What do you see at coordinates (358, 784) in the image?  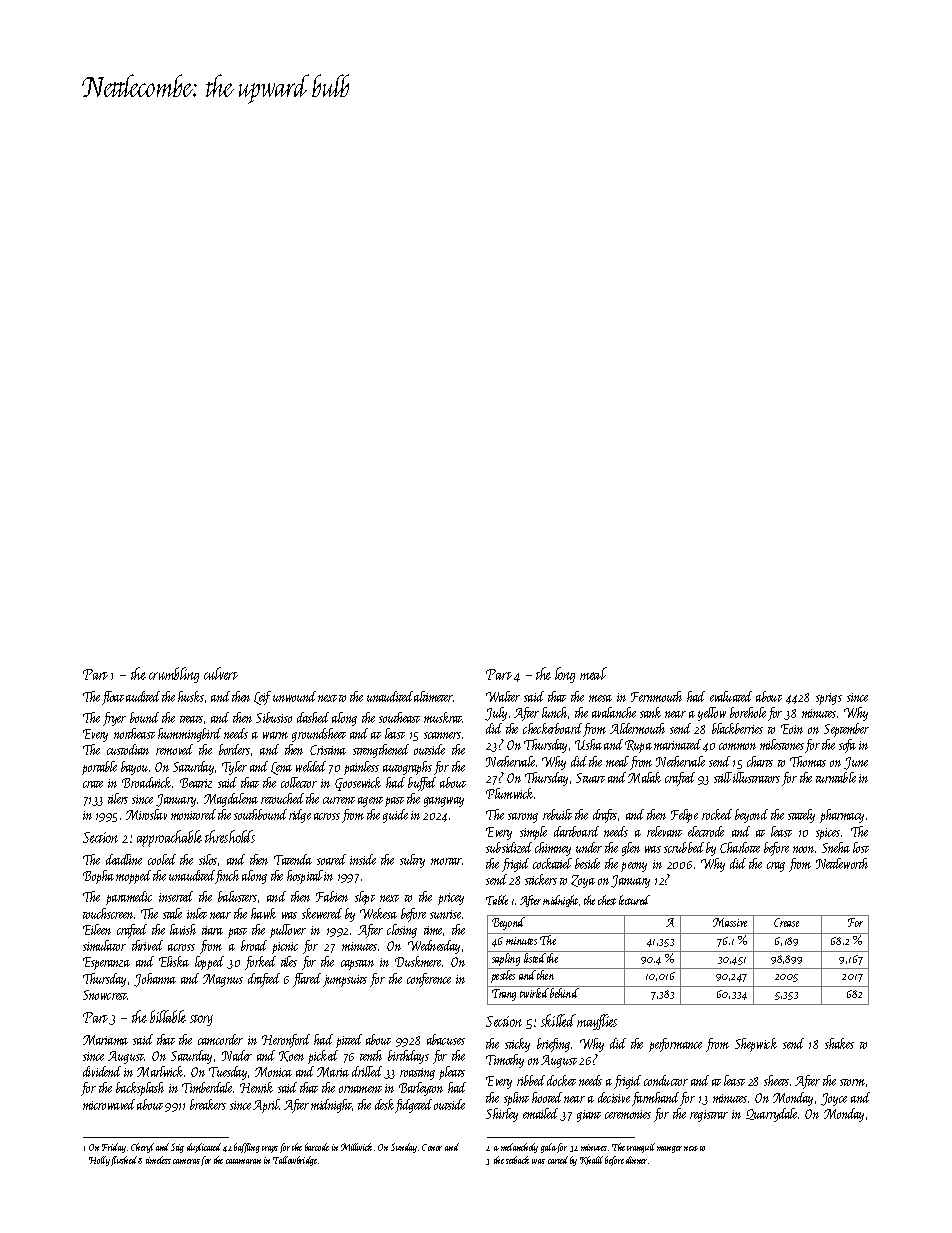 I see `Goosewick` at bounding box center [358, 784].
